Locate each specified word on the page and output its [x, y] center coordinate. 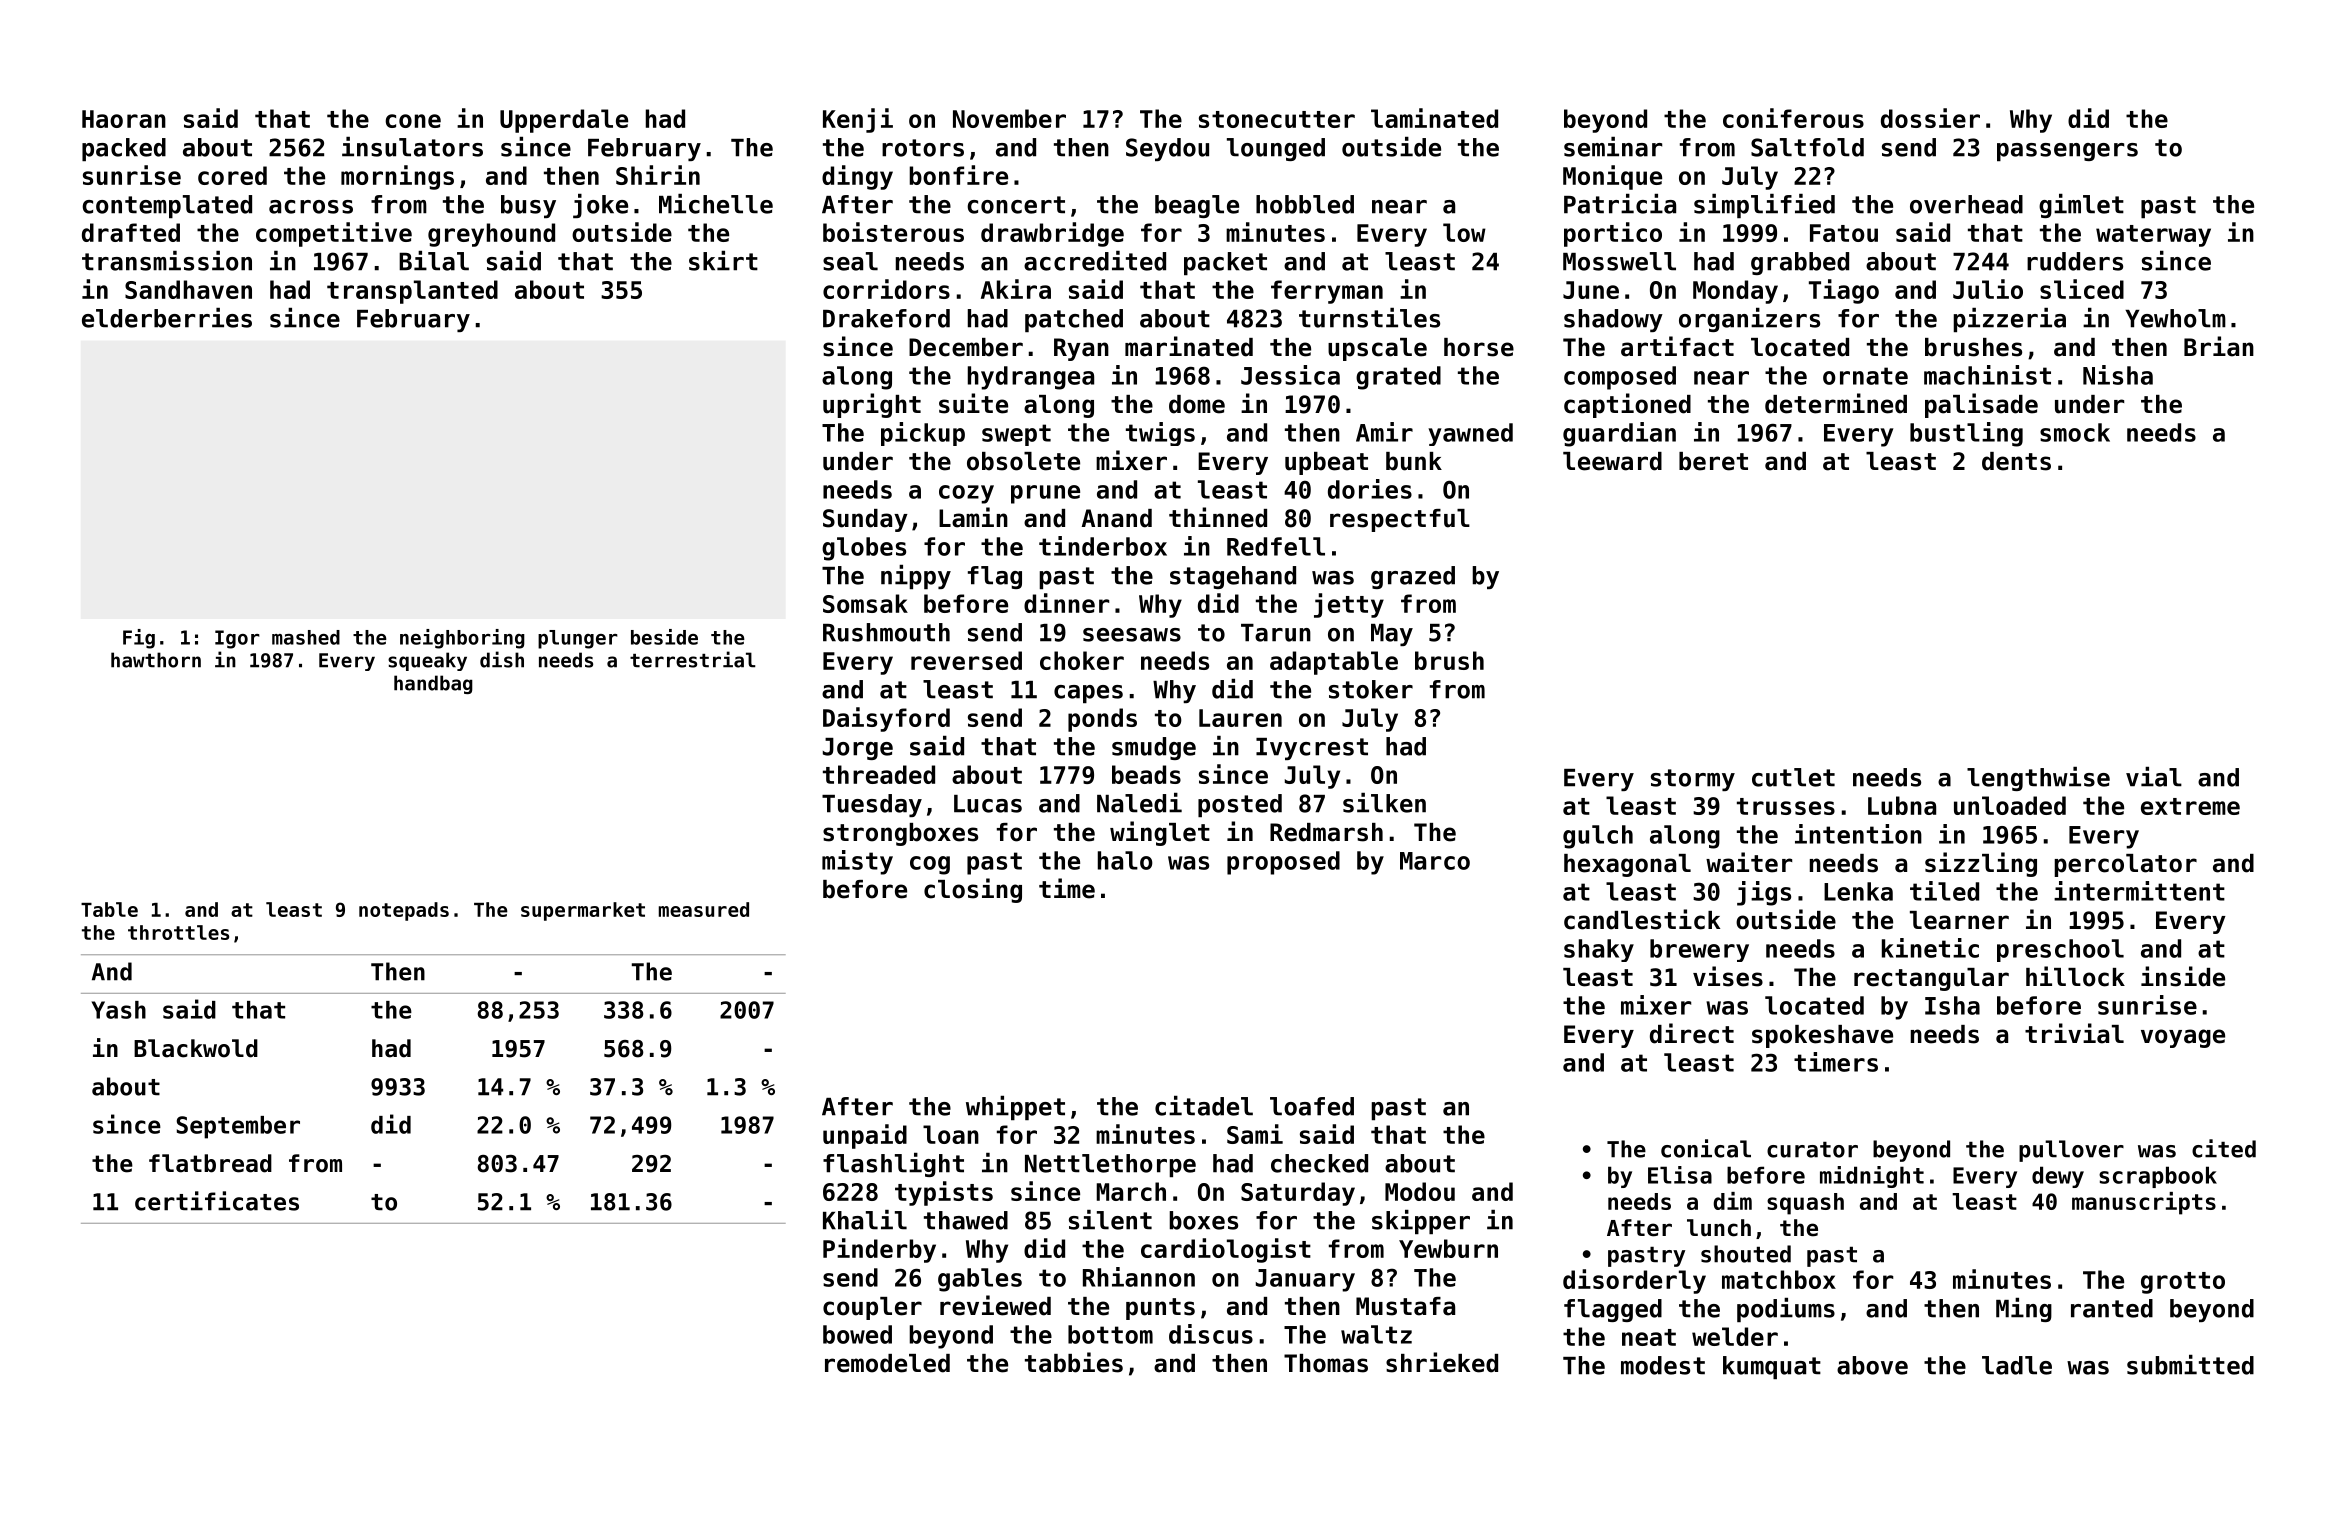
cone [413, 121]
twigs [1160, 434]
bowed [857, 1334]
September [238, 1127]
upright [872, 405]
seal [850, 261]
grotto [2183, 1283]
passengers [2067, 152]
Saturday [1298, 1194]
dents [2016, 461]
